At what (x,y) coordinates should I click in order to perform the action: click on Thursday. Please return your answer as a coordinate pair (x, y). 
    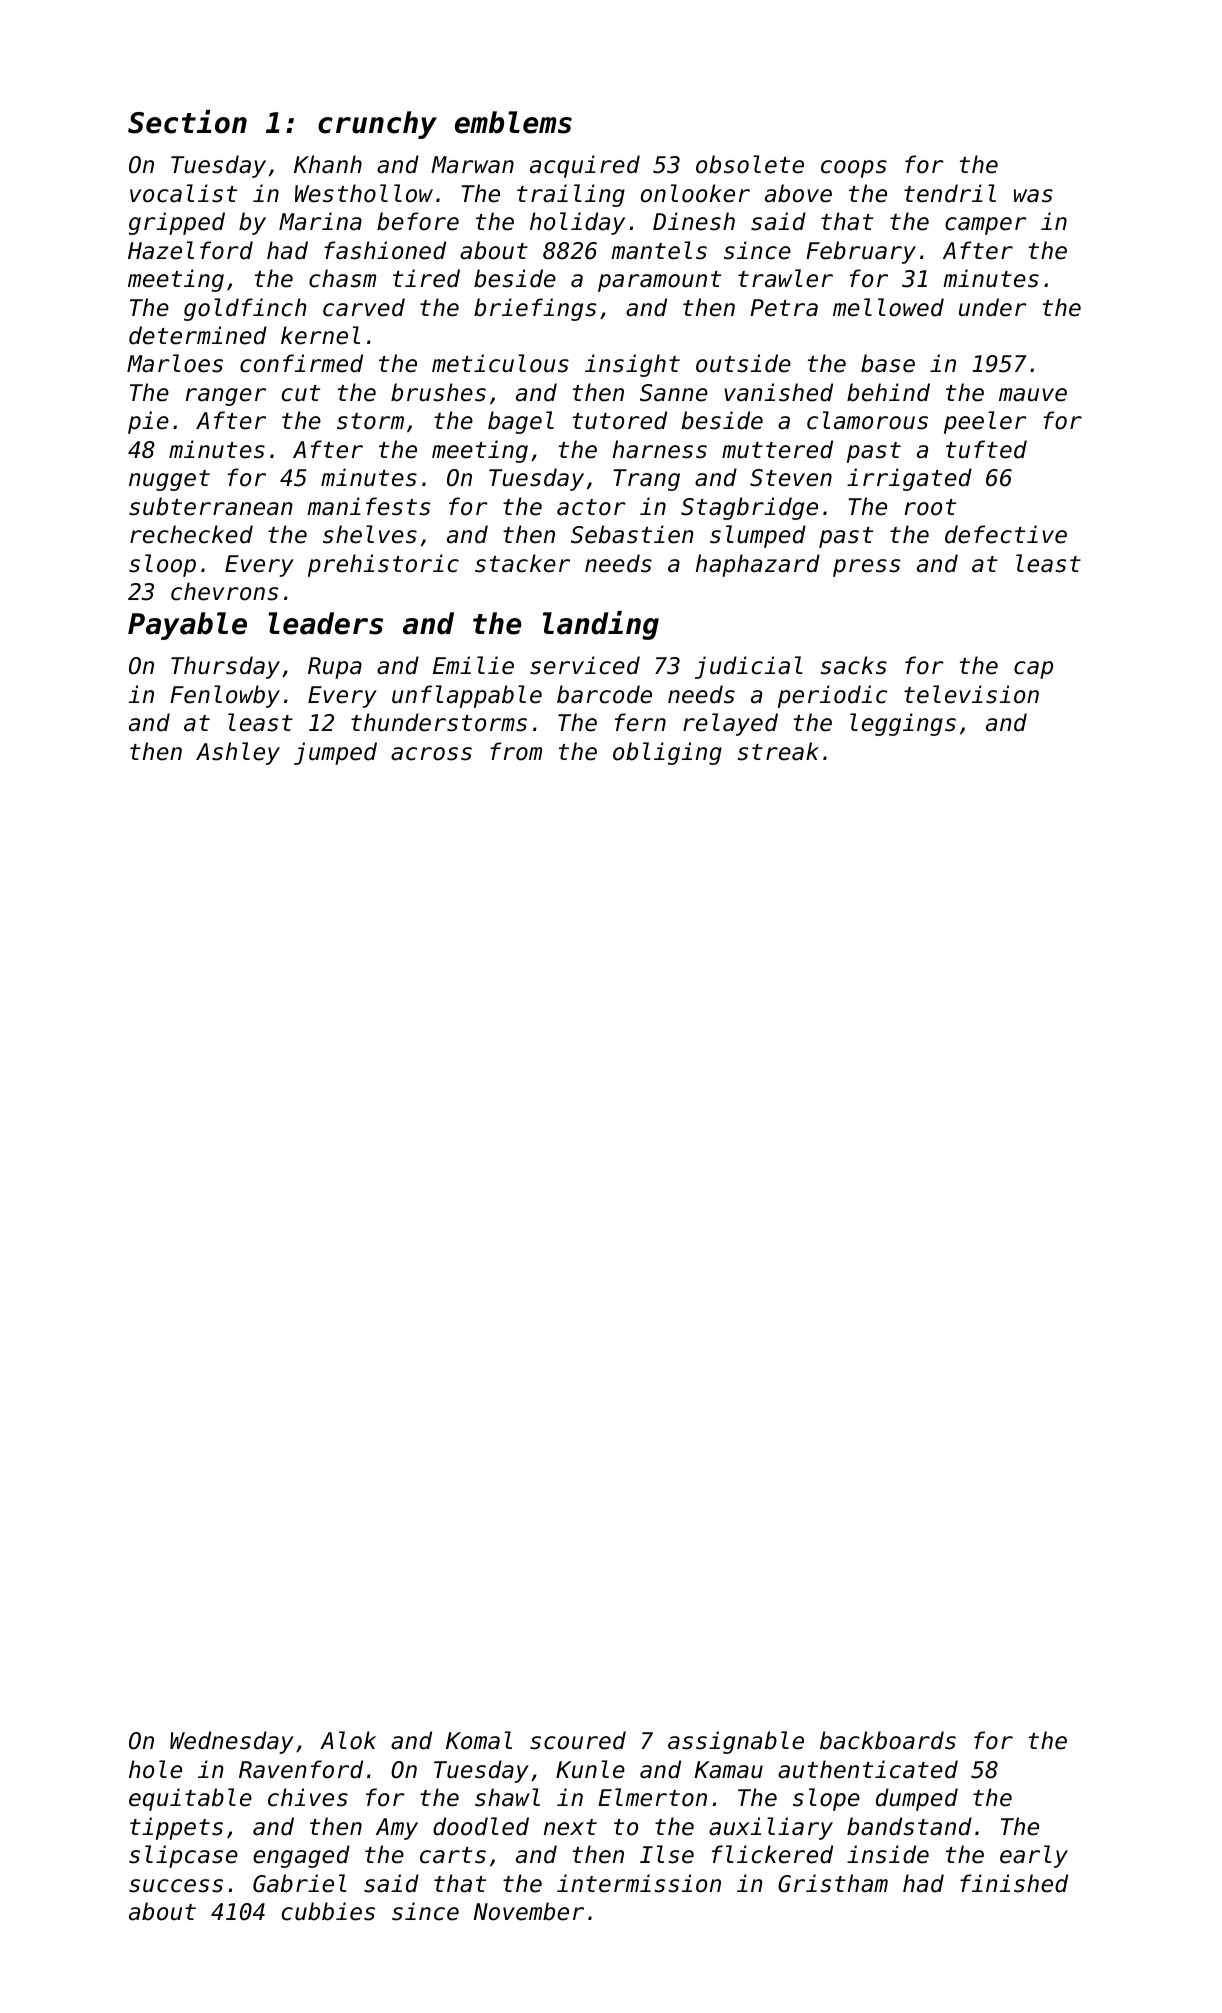
    Looking at the image, I should click on (225, 667).
